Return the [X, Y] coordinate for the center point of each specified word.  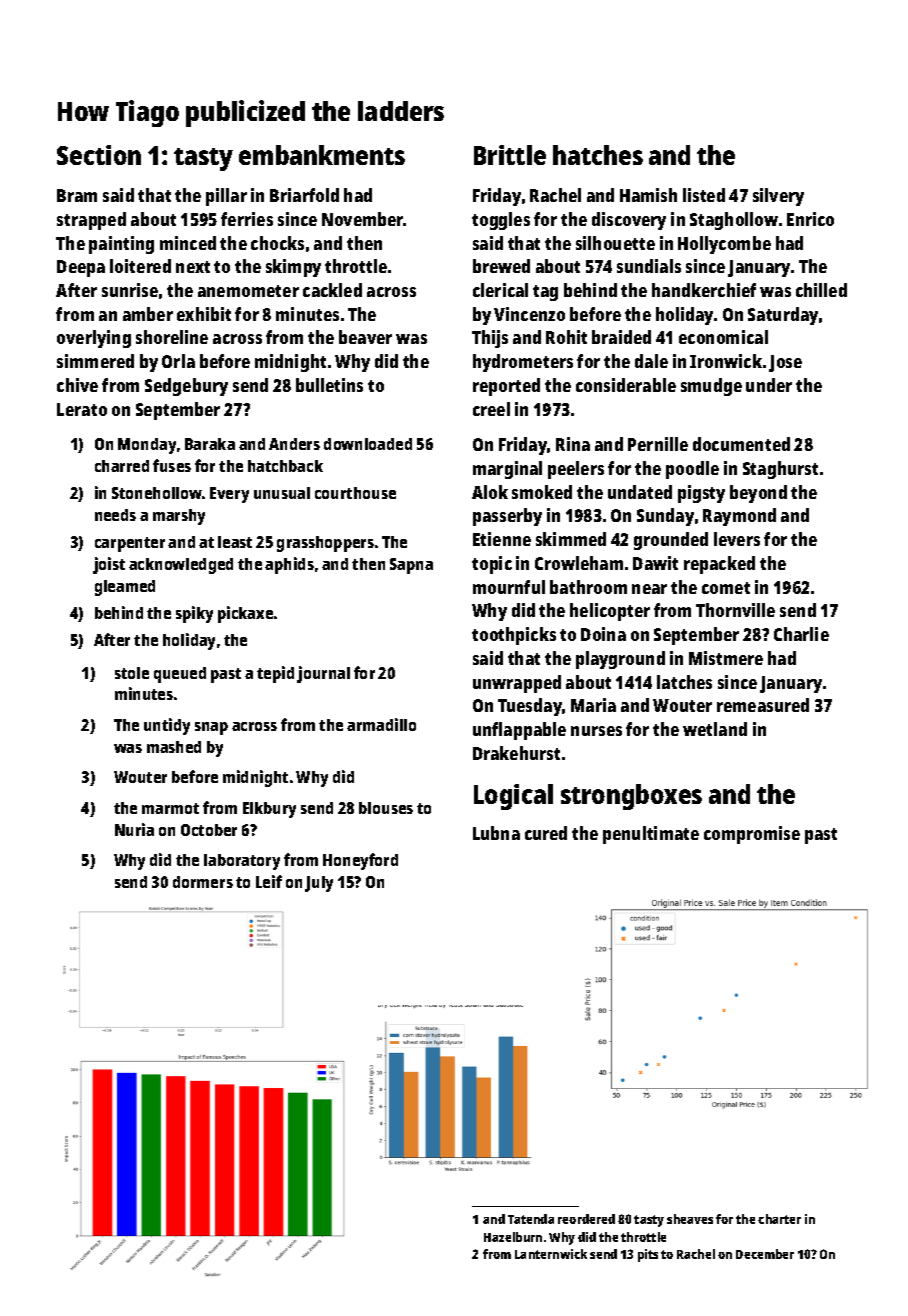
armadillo [381, 724]
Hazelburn [513, 1237]
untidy [167, 726]
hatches [598, 155]
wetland [715, 729]
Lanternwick [551, 1254]
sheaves [690, 1219]
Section [99, 155]
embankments [322, 155]
